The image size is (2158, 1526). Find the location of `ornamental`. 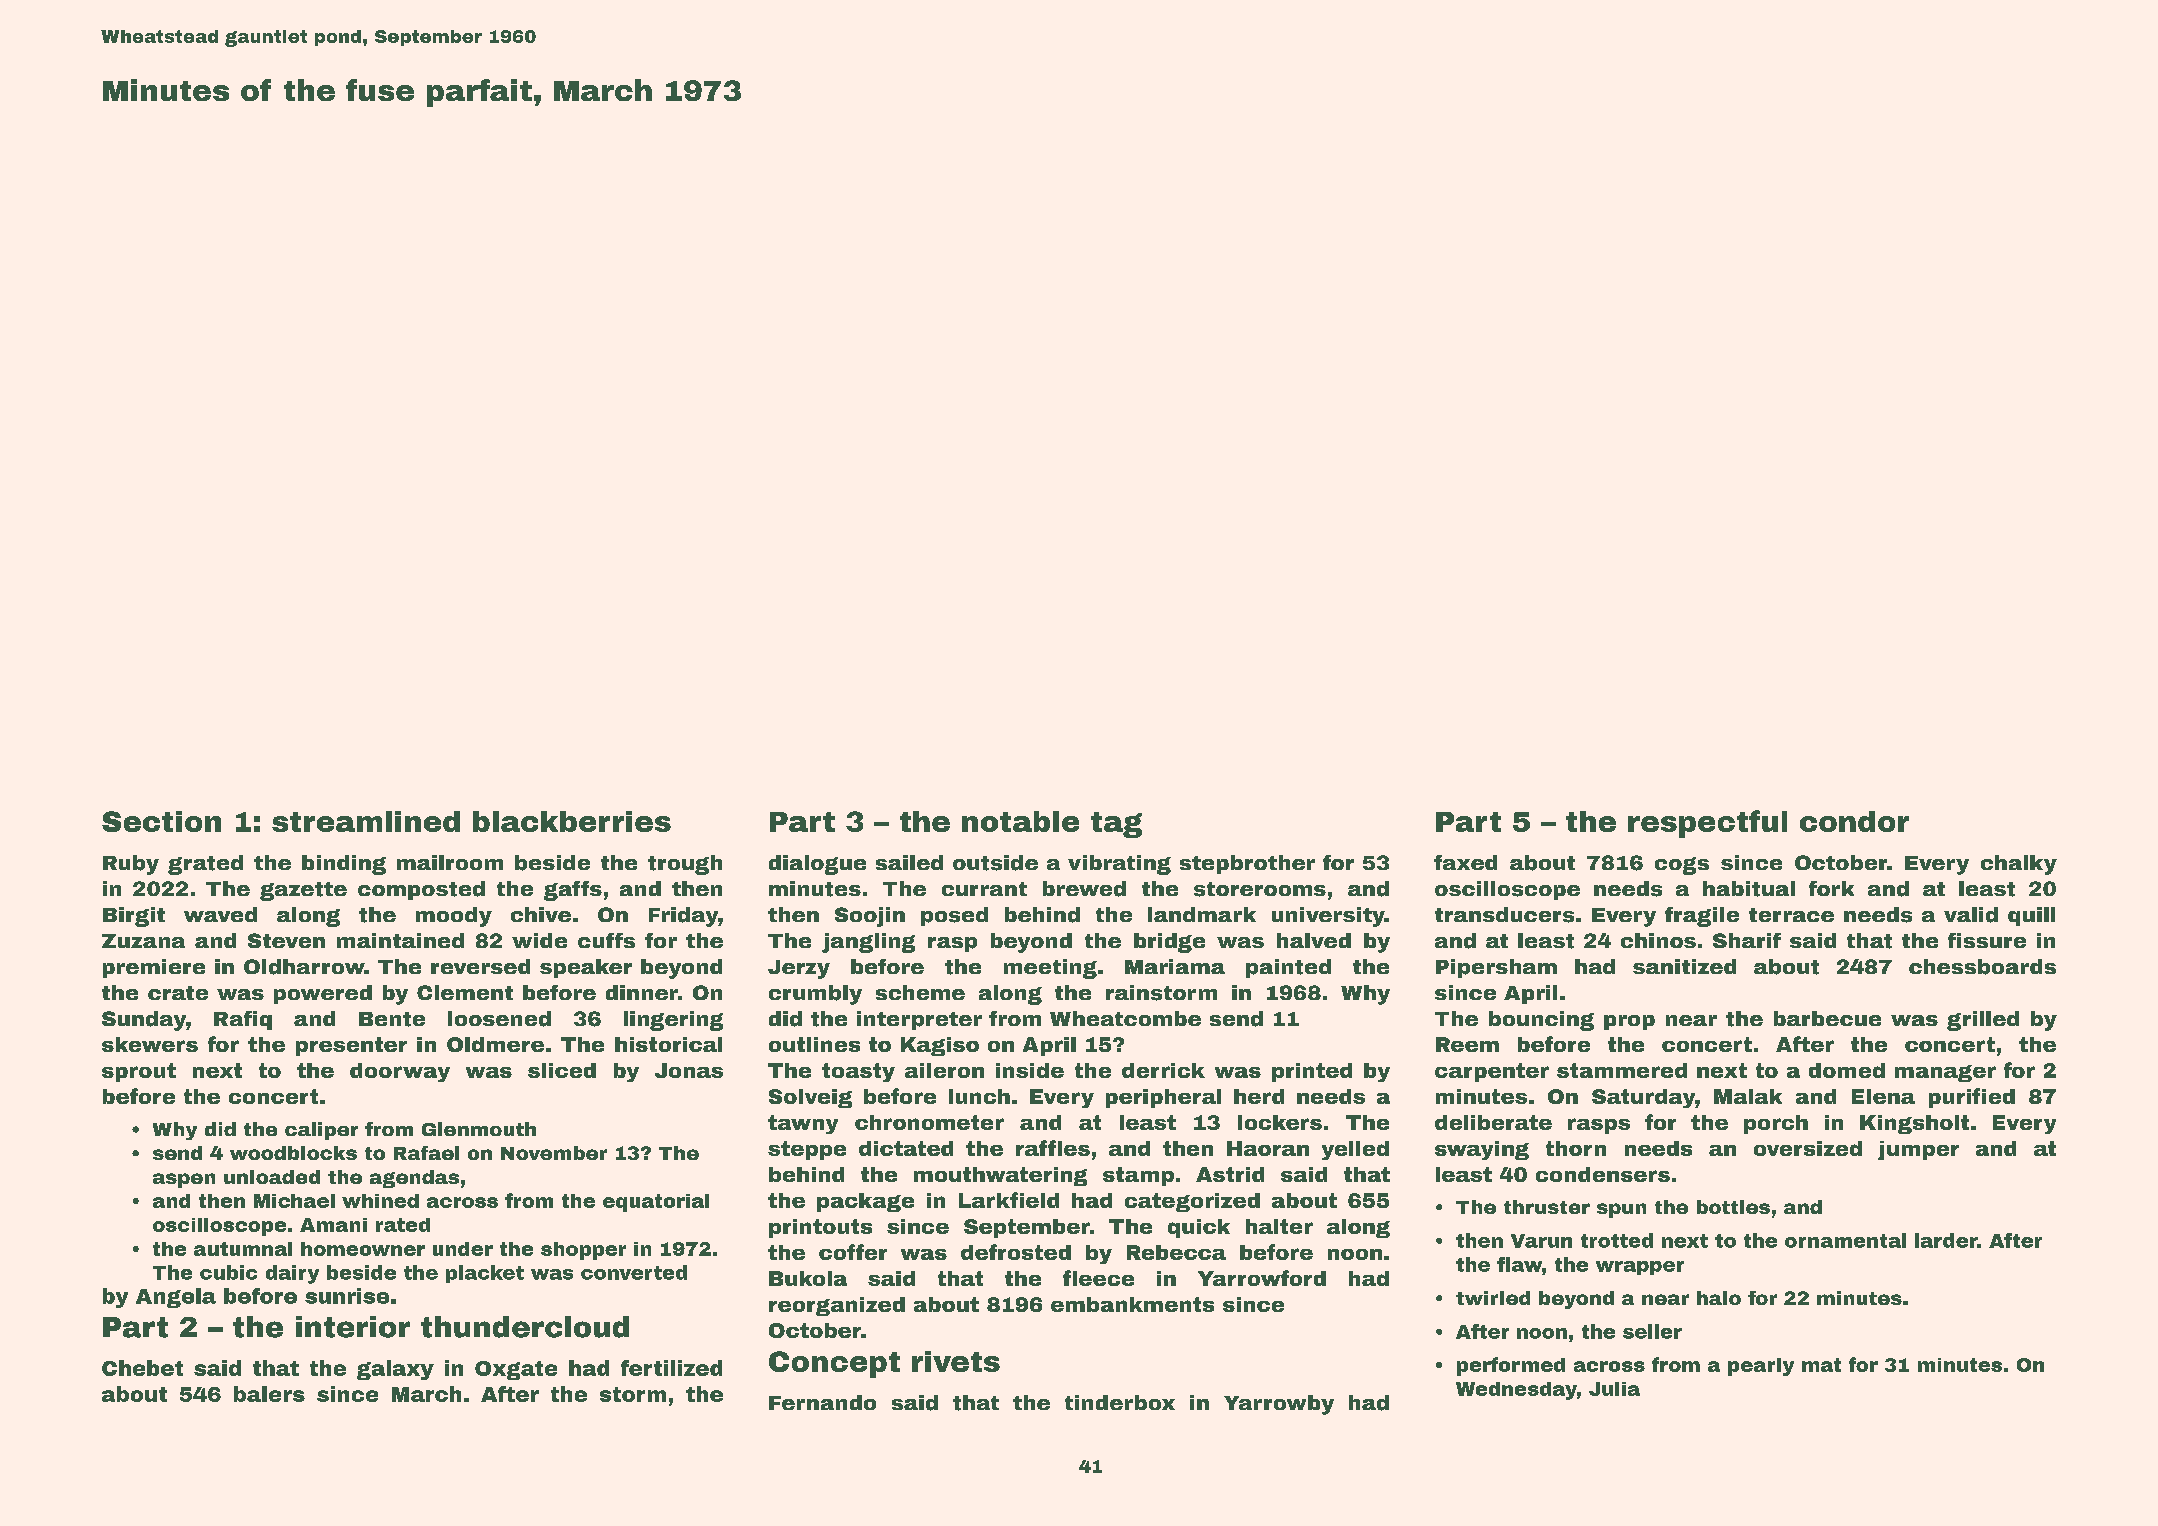

ornamental is located at coordinates (1845, 1240).
